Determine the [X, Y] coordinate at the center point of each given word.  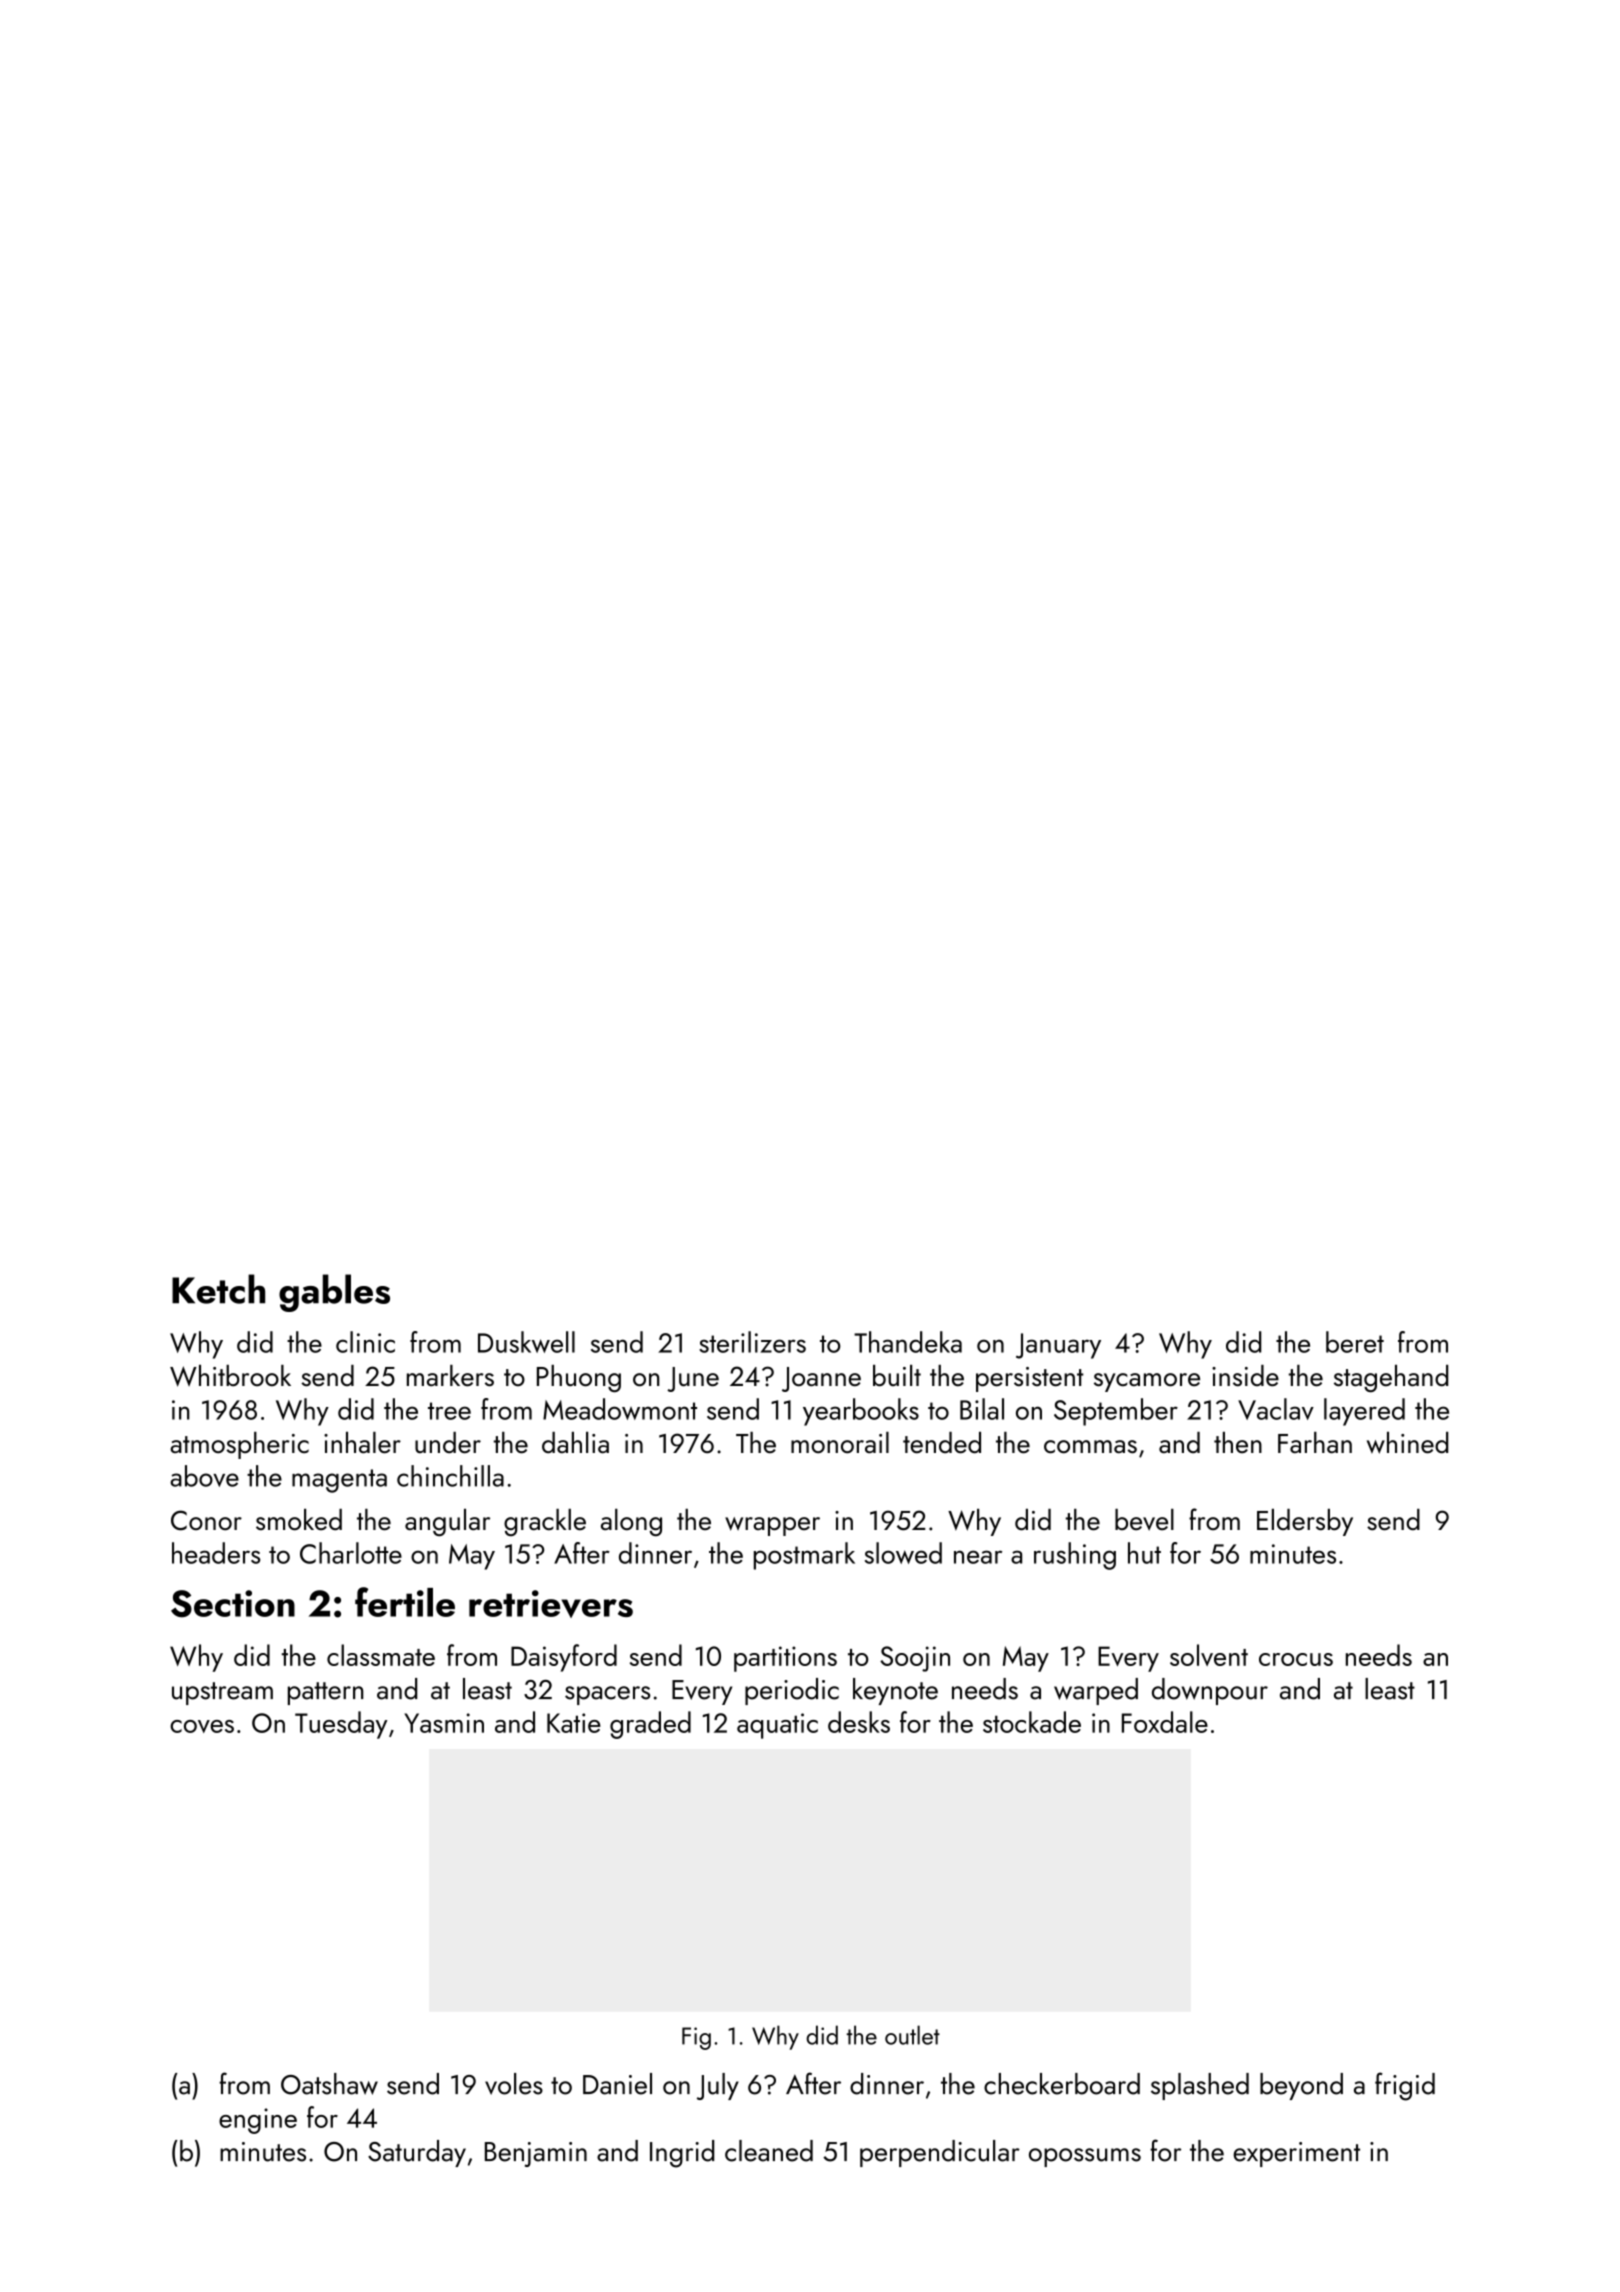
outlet [912, 2035]
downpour [1210, 1691]
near [978, 1557]
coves [202, 1726]
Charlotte [351, 1553]
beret [1355, 1342]
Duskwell [526, 1342]
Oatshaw [329, 2084]
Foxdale [1165, 1722]
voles [514, 2084]
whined [1407, 1443]
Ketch [218, 1289]
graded [650, 1725]
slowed [903, 1553]
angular [447, 1523]
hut [1144, 1553]
